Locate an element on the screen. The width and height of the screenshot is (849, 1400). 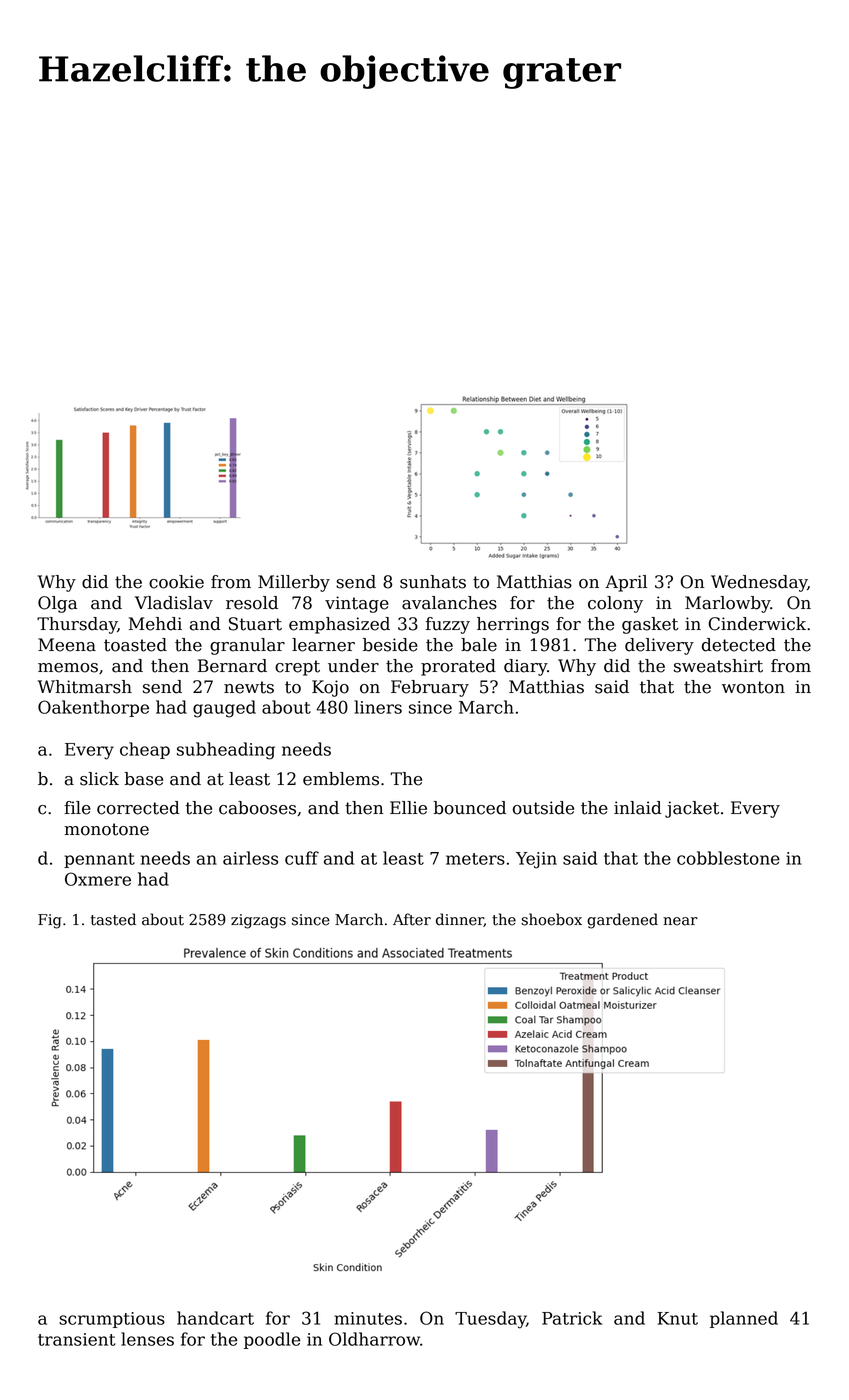
under is located at coordinates (353, 666).
